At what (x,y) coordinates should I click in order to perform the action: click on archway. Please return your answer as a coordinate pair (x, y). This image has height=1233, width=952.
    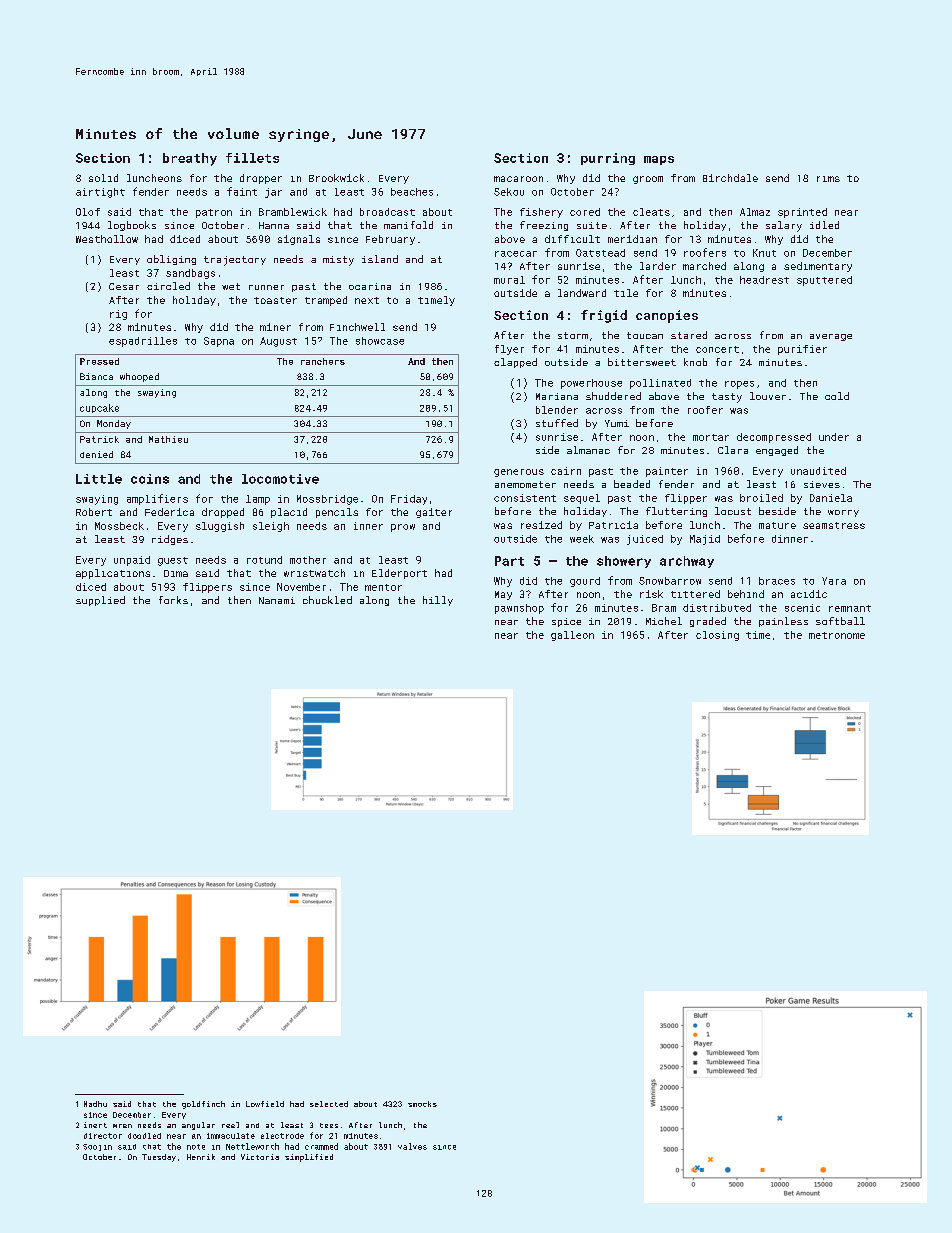
    Looking at the image, I should click on (687, 562).
